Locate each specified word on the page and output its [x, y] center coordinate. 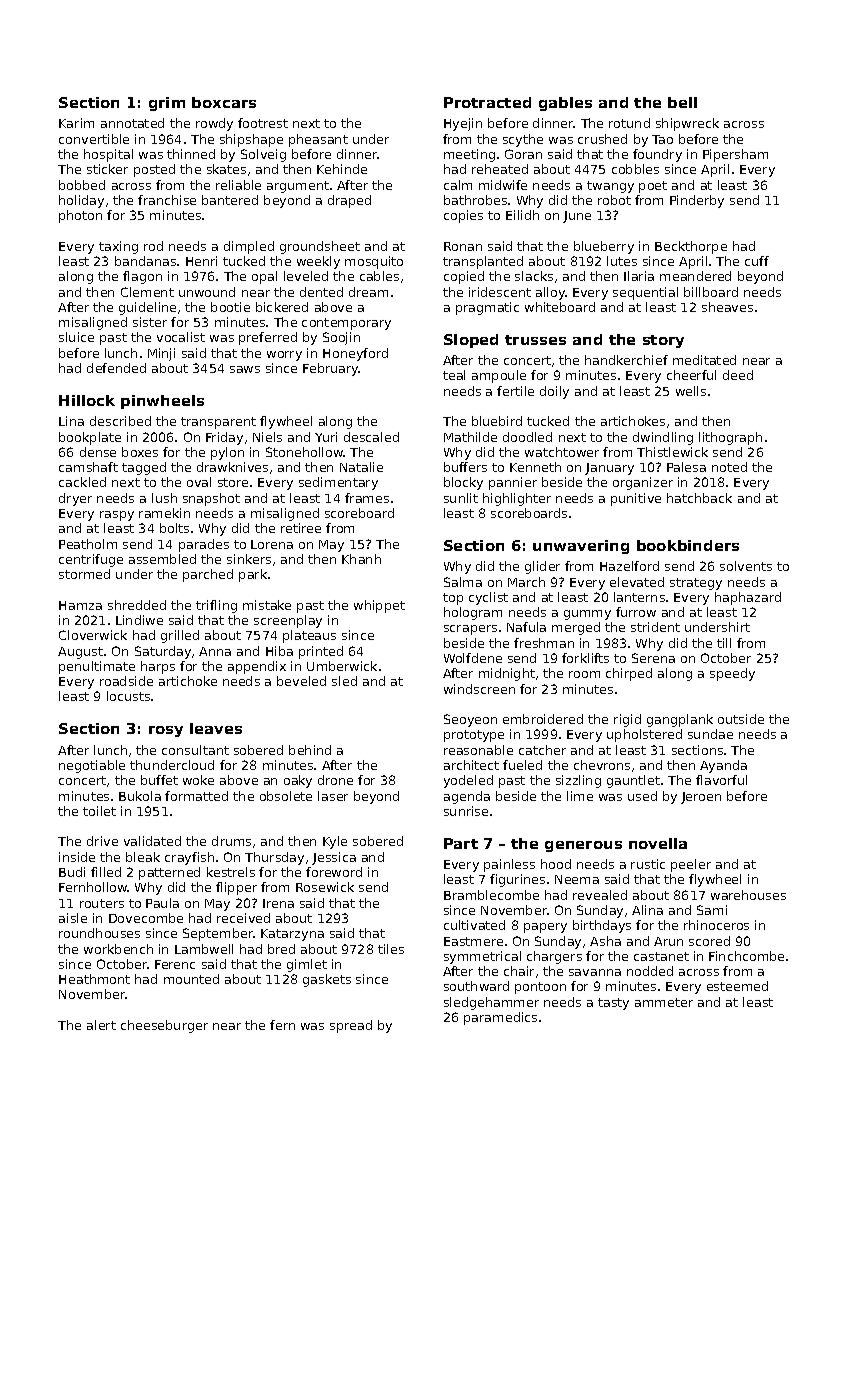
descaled [371, 437]
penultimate [97, 667]
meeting [469, 155]
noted [729, 467]
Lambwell [204, 949]
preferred [268, 338]
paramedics [500, 1018]
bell [682, 102]
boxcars [224, 102]
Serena [653, 658]
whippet [379, 606]
